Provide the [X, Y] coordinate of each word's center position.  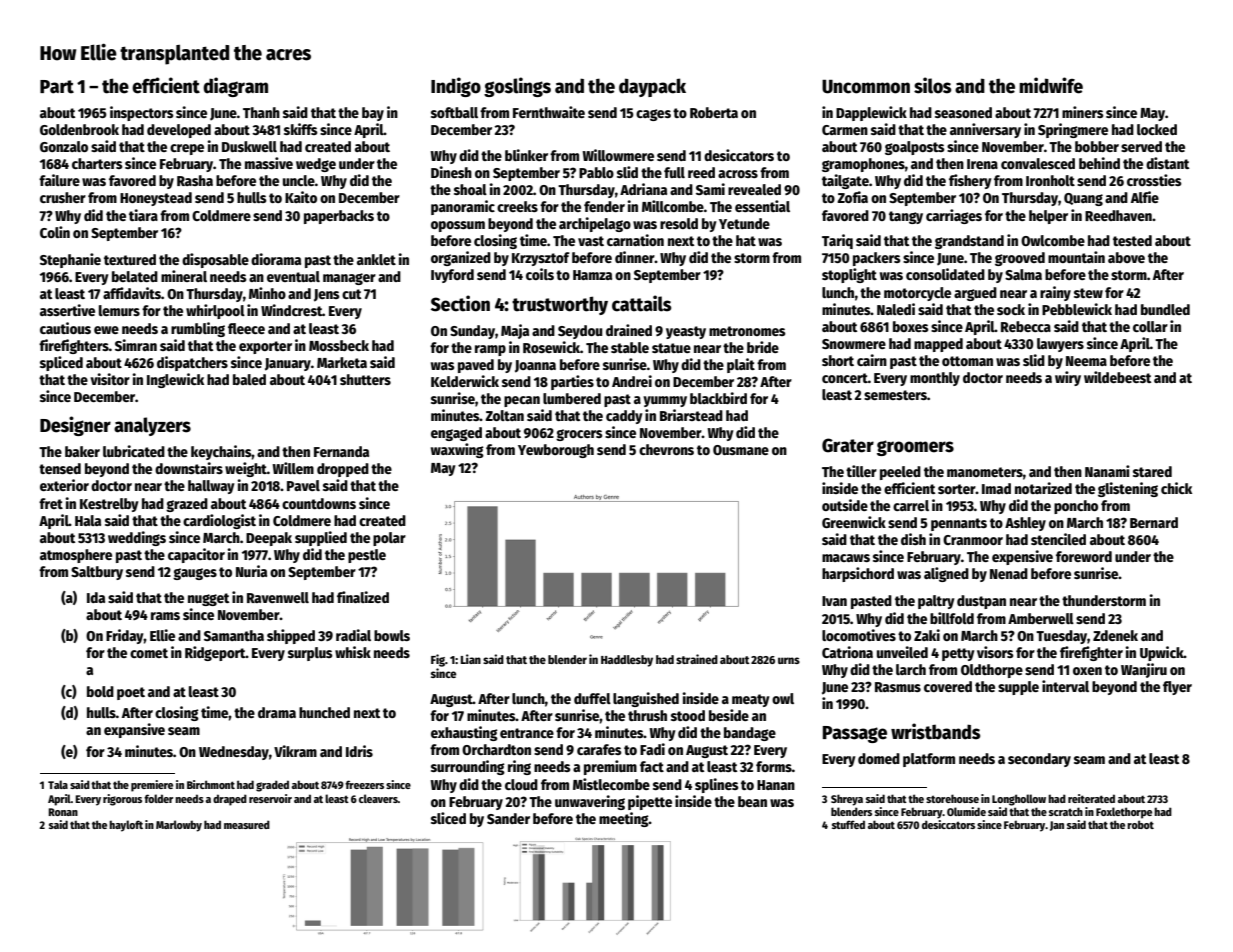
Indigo [456, 87]
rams [165, 616]
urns [789, 660]
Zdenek [1115, 635]
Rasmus [898, 687]
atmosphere [76, 556]
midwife [1051, 85]
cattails [641, 303]
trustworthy [560, 305]
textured [130, 259]
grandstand [969, 242]
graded [272, 786]
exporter [265, 347]
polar [389, 539]
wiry [1068, 378]
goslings [517, 87]
